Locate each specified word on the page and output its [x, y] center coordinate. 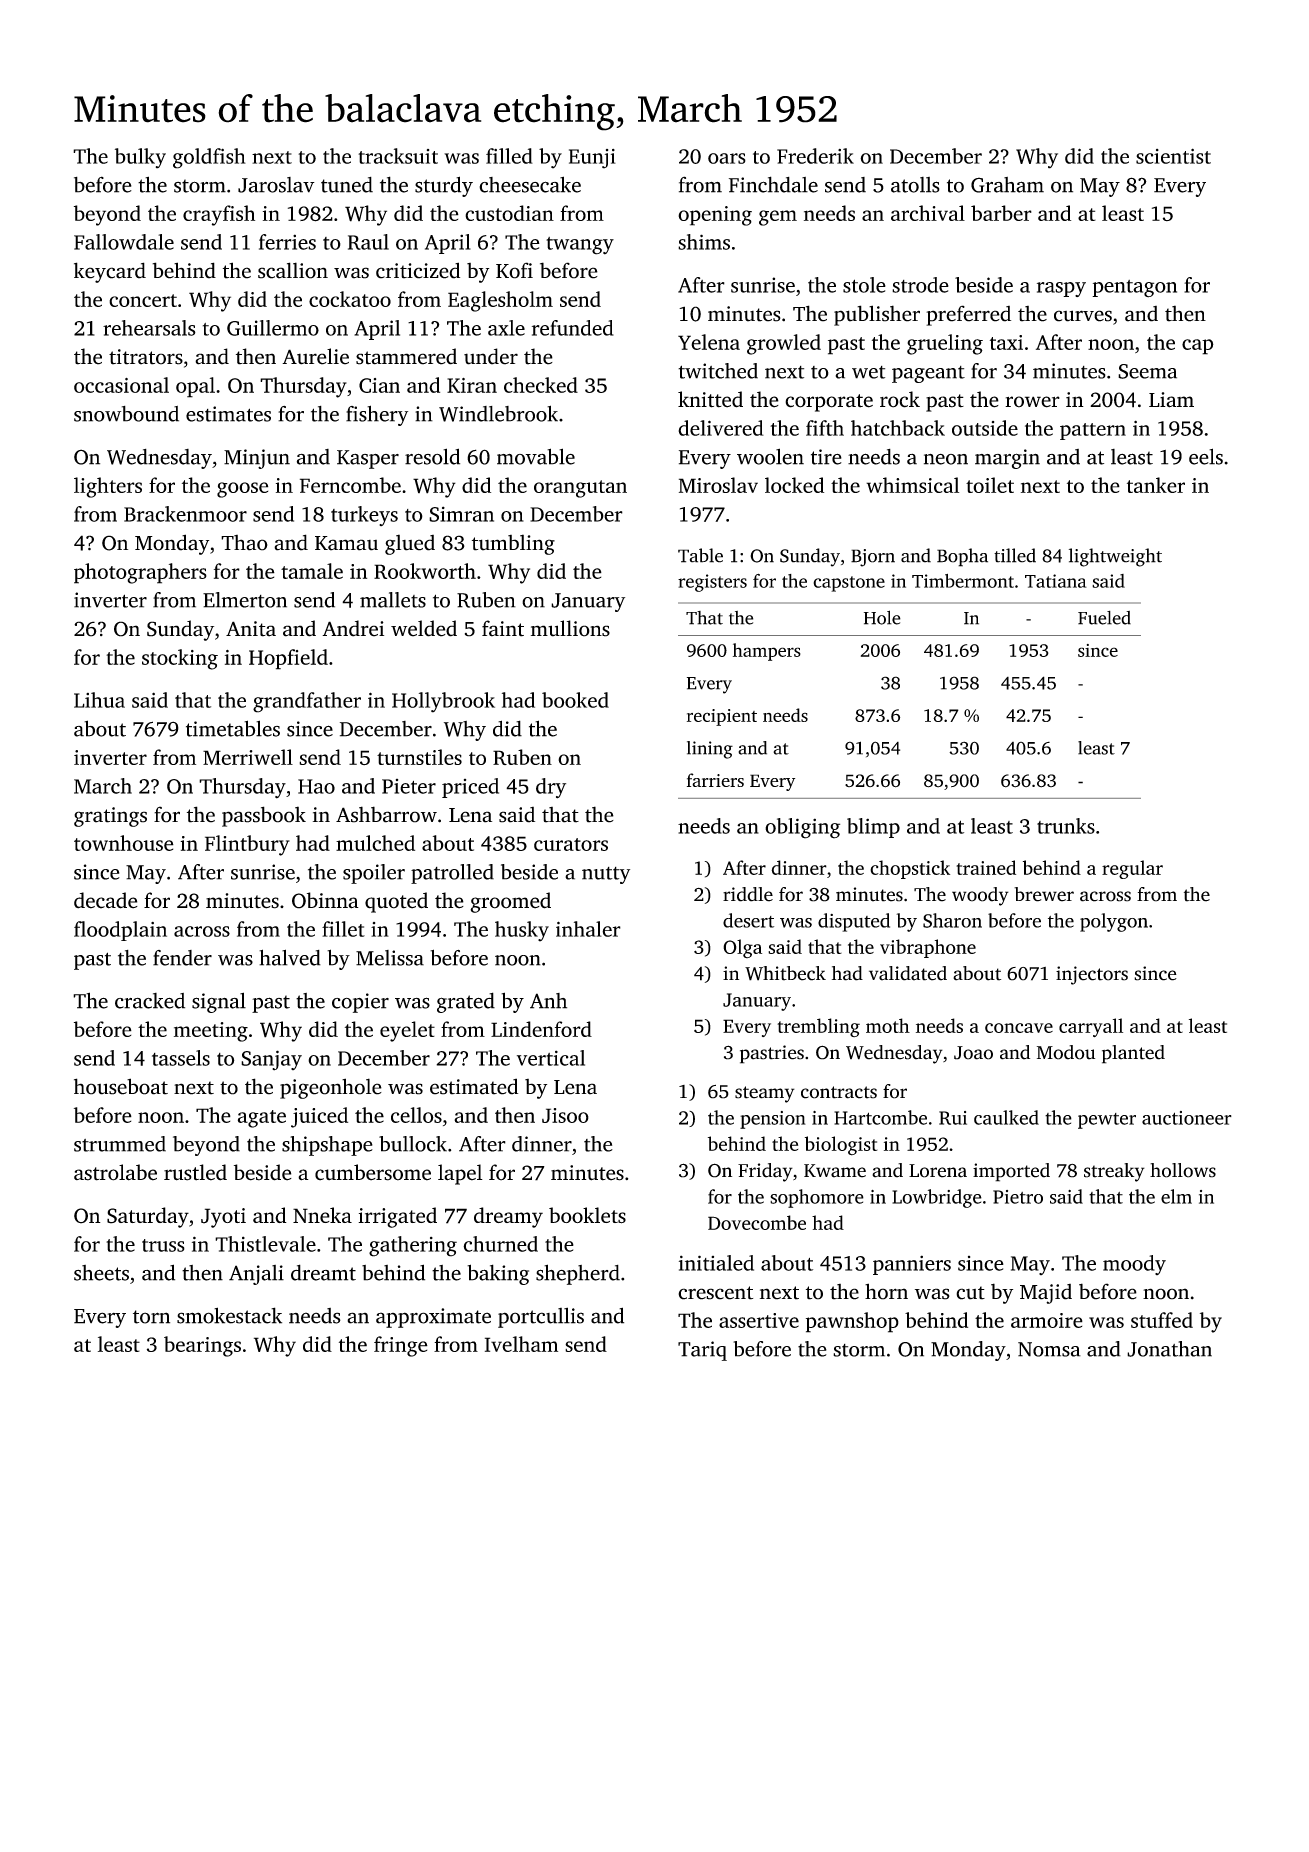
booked [575, 700]
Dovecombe [757, 1222]
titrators [146, 357]
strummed [120, 1144]
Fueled [1104, 618]
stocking [180, 659]
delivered [721, 428]
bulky [140, 158]
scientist [1173, 156]
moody [1134, 1265]
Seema [1147, 371]
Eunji [592, 159]
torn [151, 1317]
